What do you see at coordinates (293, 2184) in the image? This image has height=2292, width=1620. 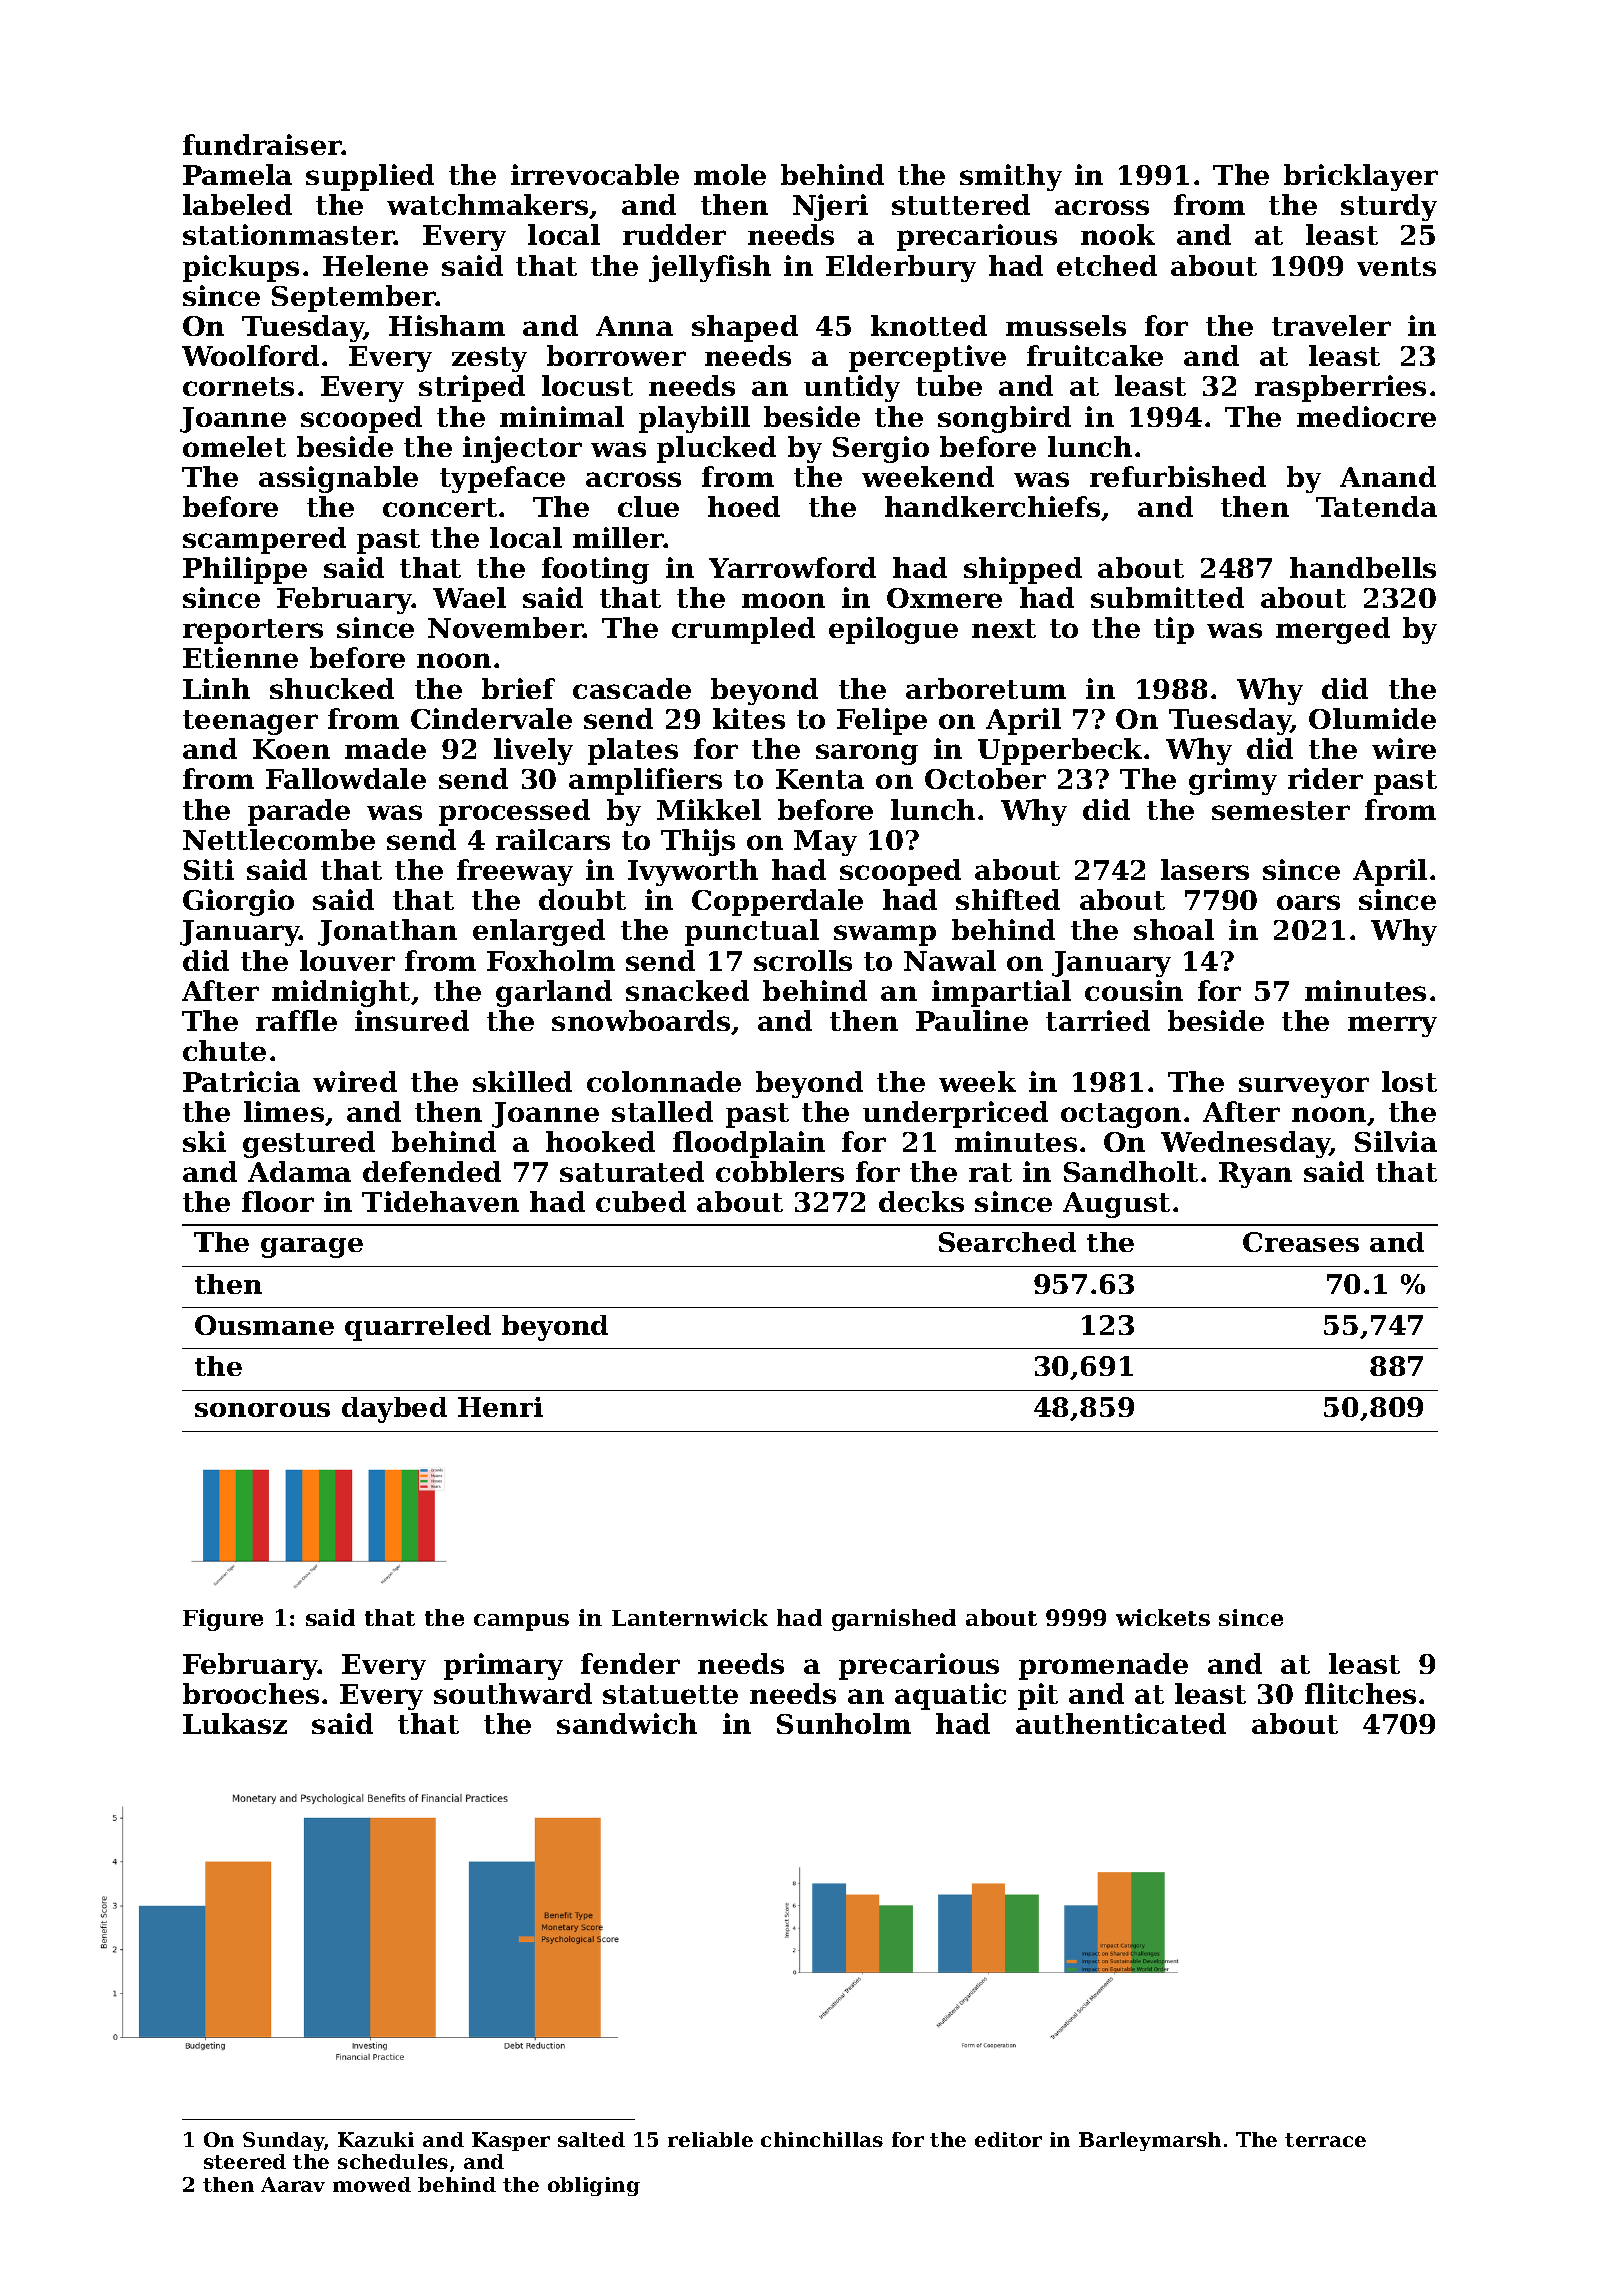 I see `Aarav` at bounding box center [293, 2184].
